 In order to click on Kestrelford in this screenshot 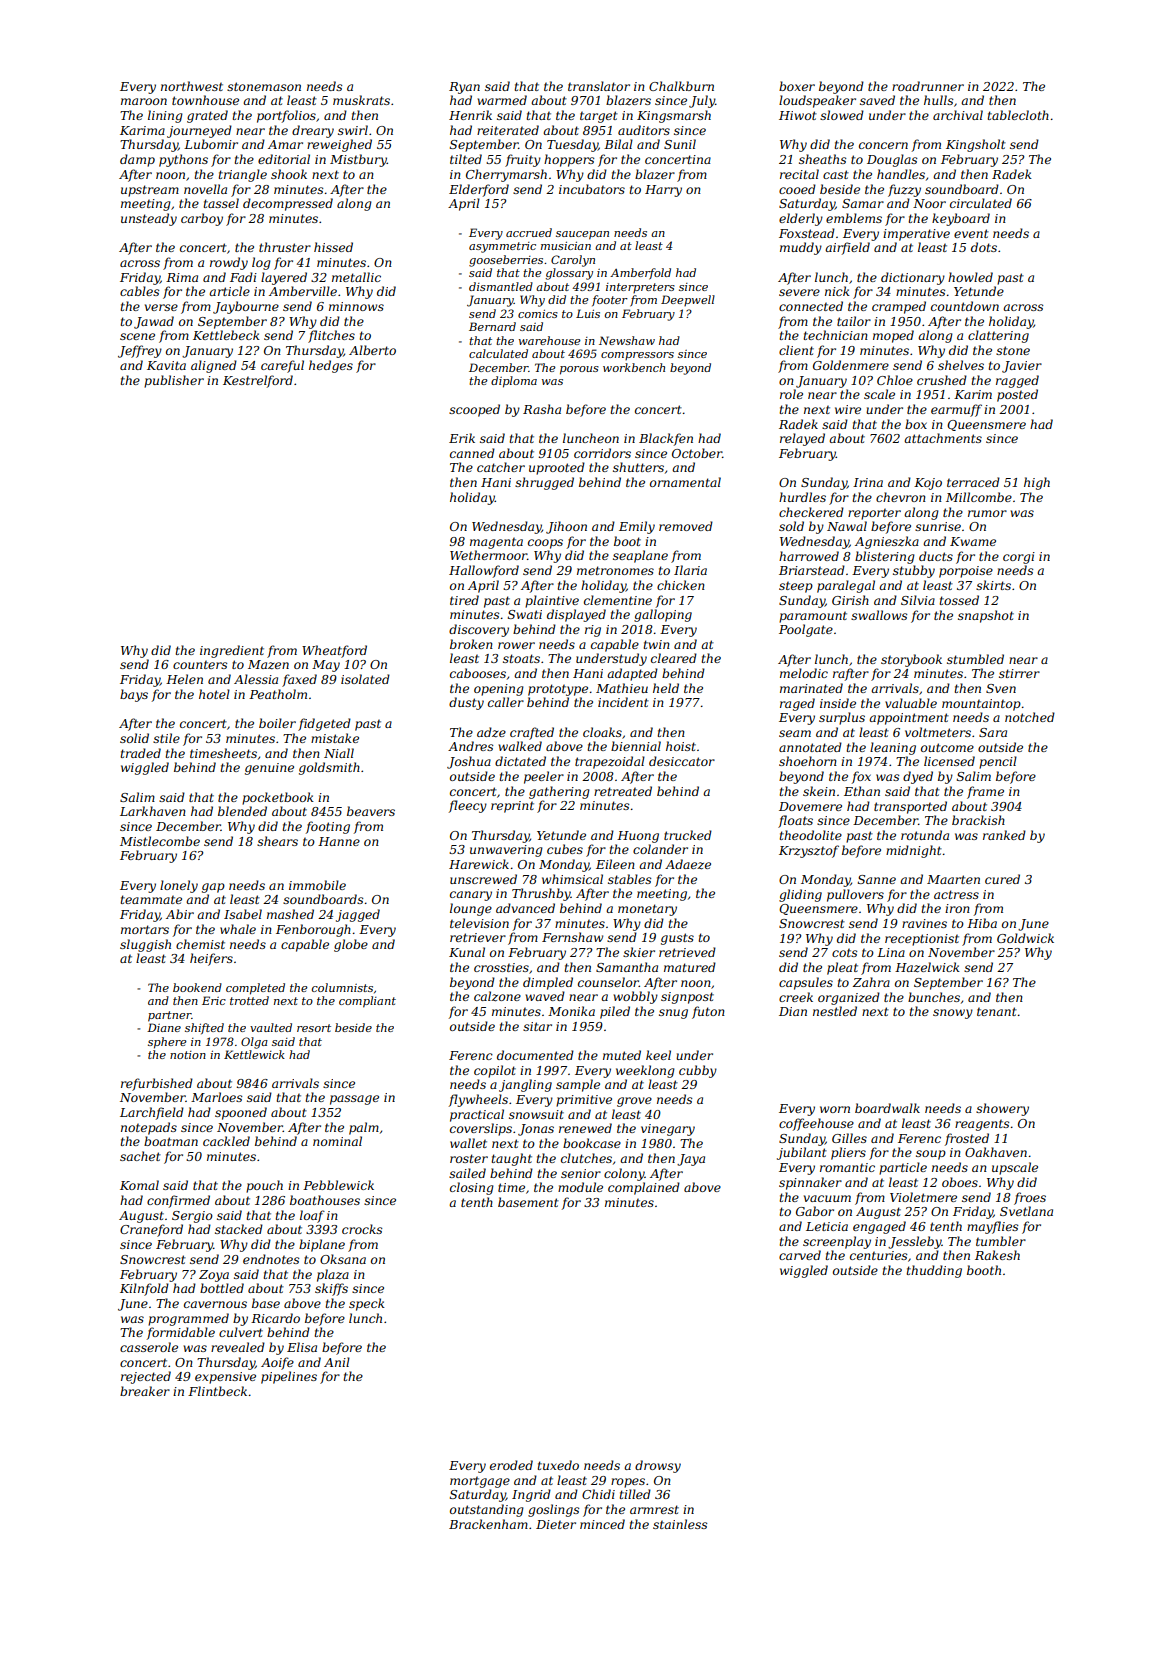, I will do `click(258, 381)`.
